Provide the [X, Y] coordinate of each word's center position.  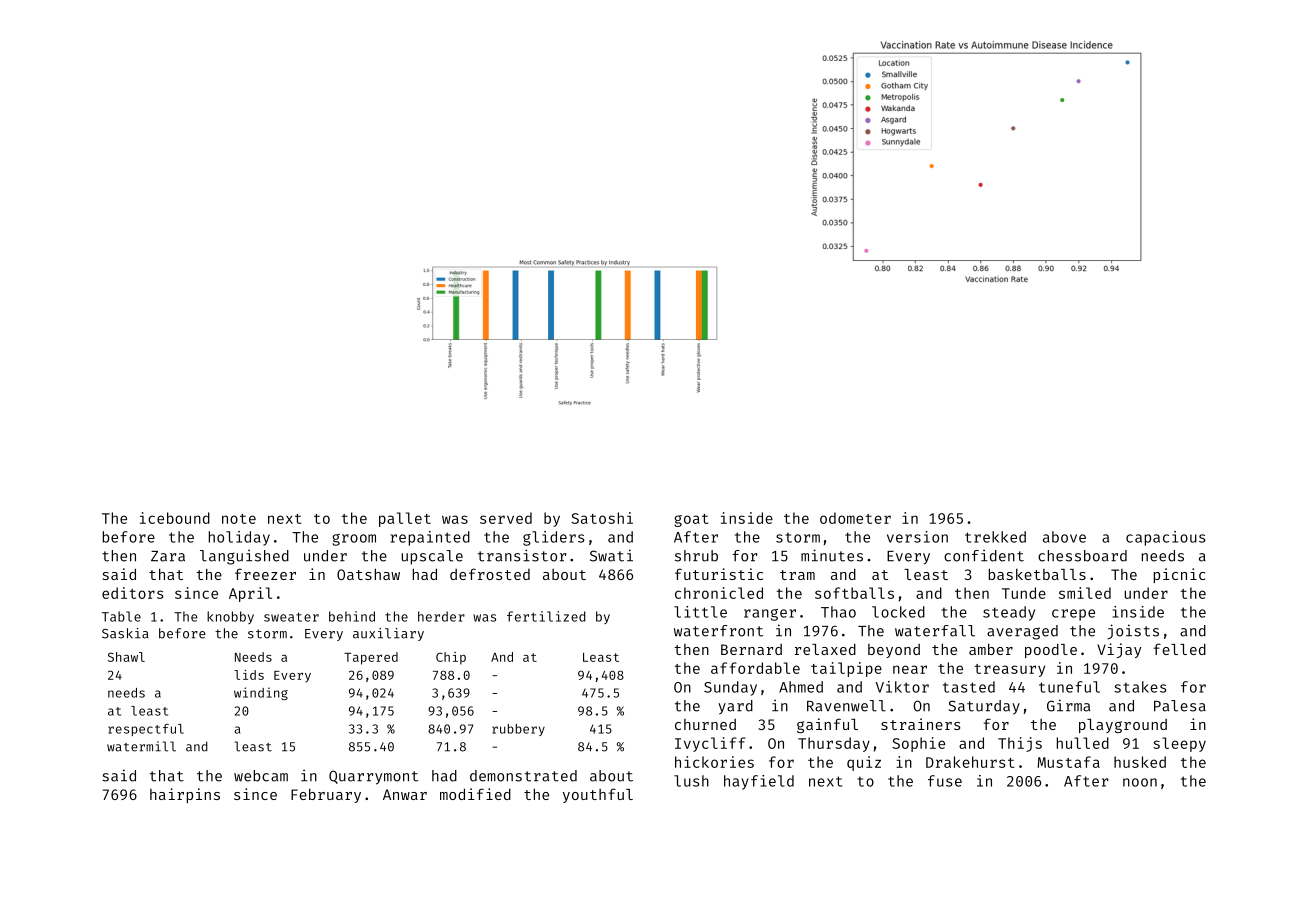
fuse [945, 781]
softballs [854, 593]
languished [244, 557]
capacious [1166, 538]
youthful [598, 795]
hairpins [185, 795]
